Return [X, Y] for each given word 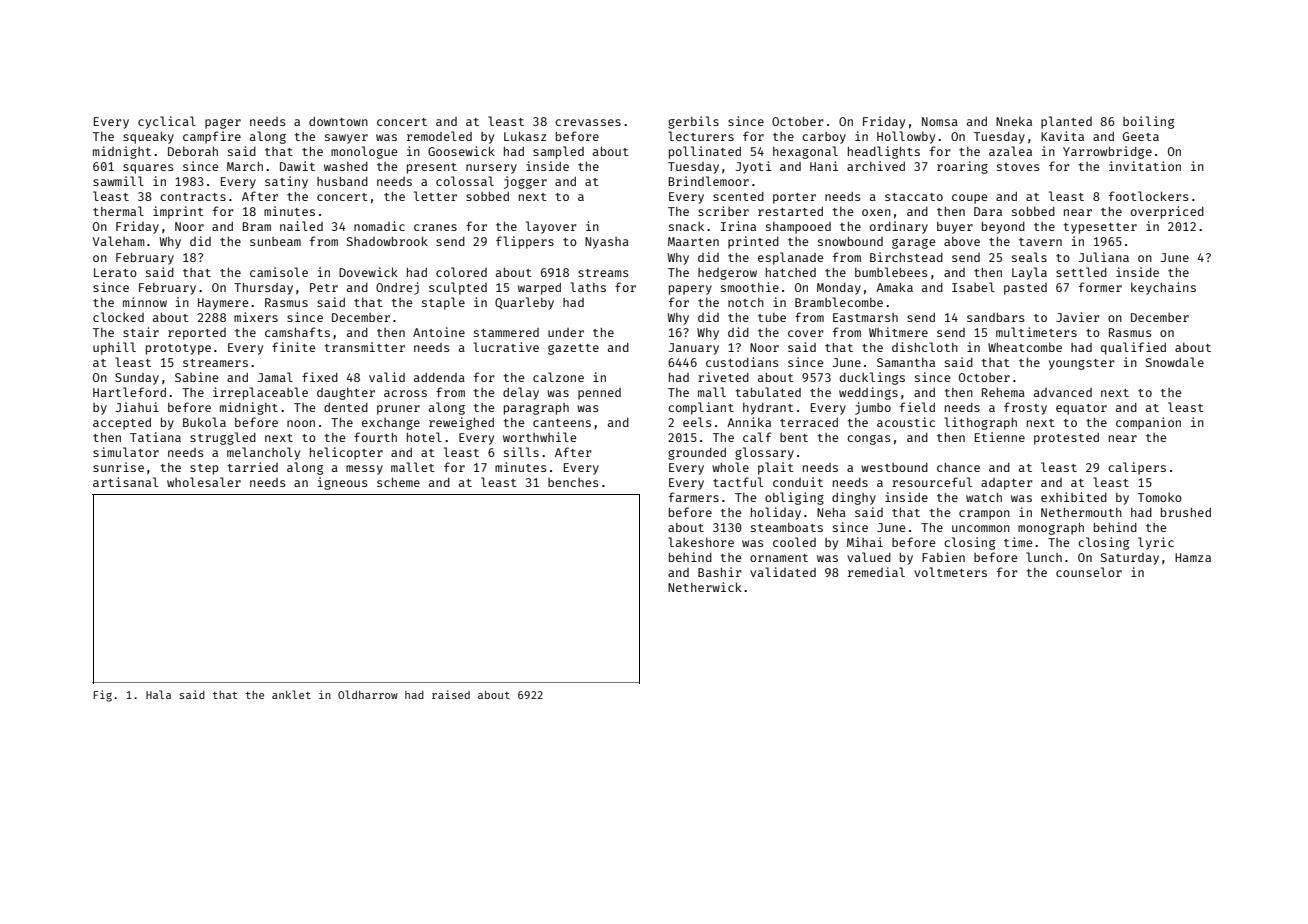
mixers [256, 317]
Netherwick [705, 587]
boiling [1148, 122]
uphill [114, 348]
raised [451, 694]
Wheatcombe [1025, 347]
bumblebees [891, 272]
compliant [701, 408]
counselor [1089, 572]
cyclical [167, 122]
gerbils [693, 122]
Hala [158, 694]
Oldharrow [368, 694]
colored [461, 272]
